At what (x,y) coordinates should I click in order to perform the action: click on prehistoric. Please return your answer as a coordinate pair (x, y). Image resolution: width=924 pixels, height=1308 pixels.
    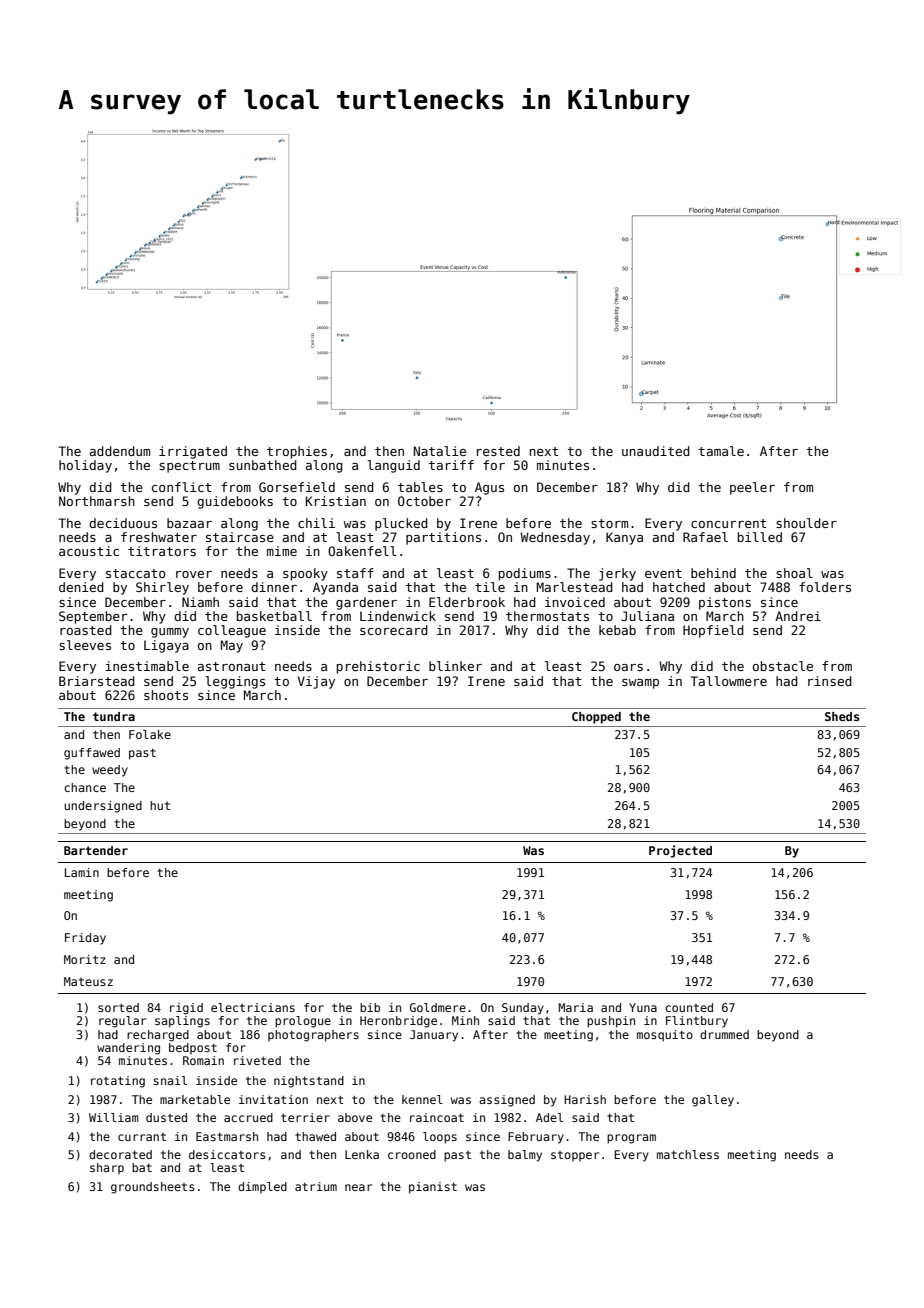
    Looking at the image, I should click on (378, 667).
